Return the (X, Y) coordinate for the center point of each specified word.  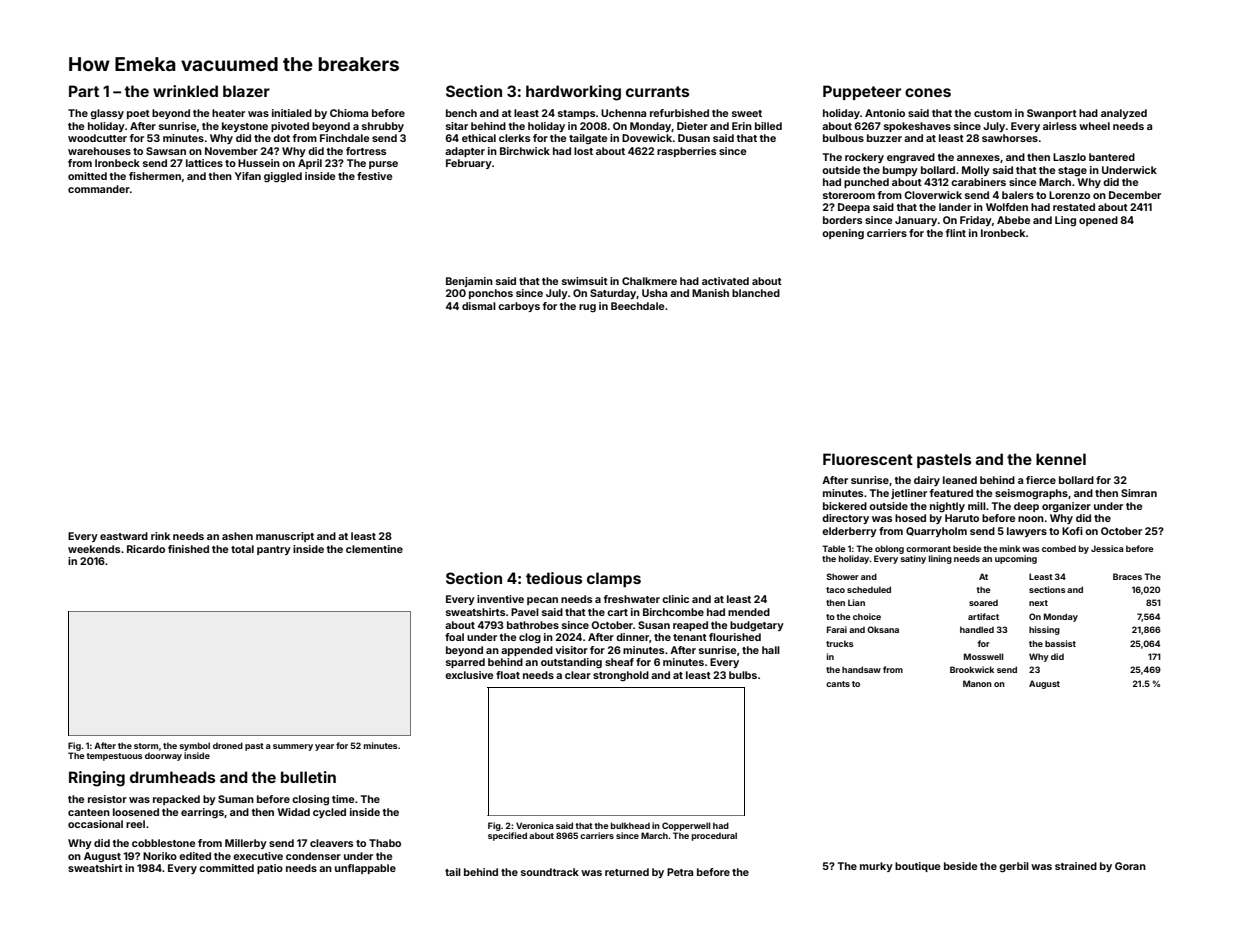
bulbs (743, 675)
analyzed (1124, 114)
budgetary (757, 626)
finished (188, 549)
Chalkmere (649, 281)
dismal (479, 306)
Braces (1127, 576)
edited (195, 856)
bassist (1060, 643)
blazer (246, 91)
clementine (374, 549)
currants (657, 91)
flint (956, 233)
